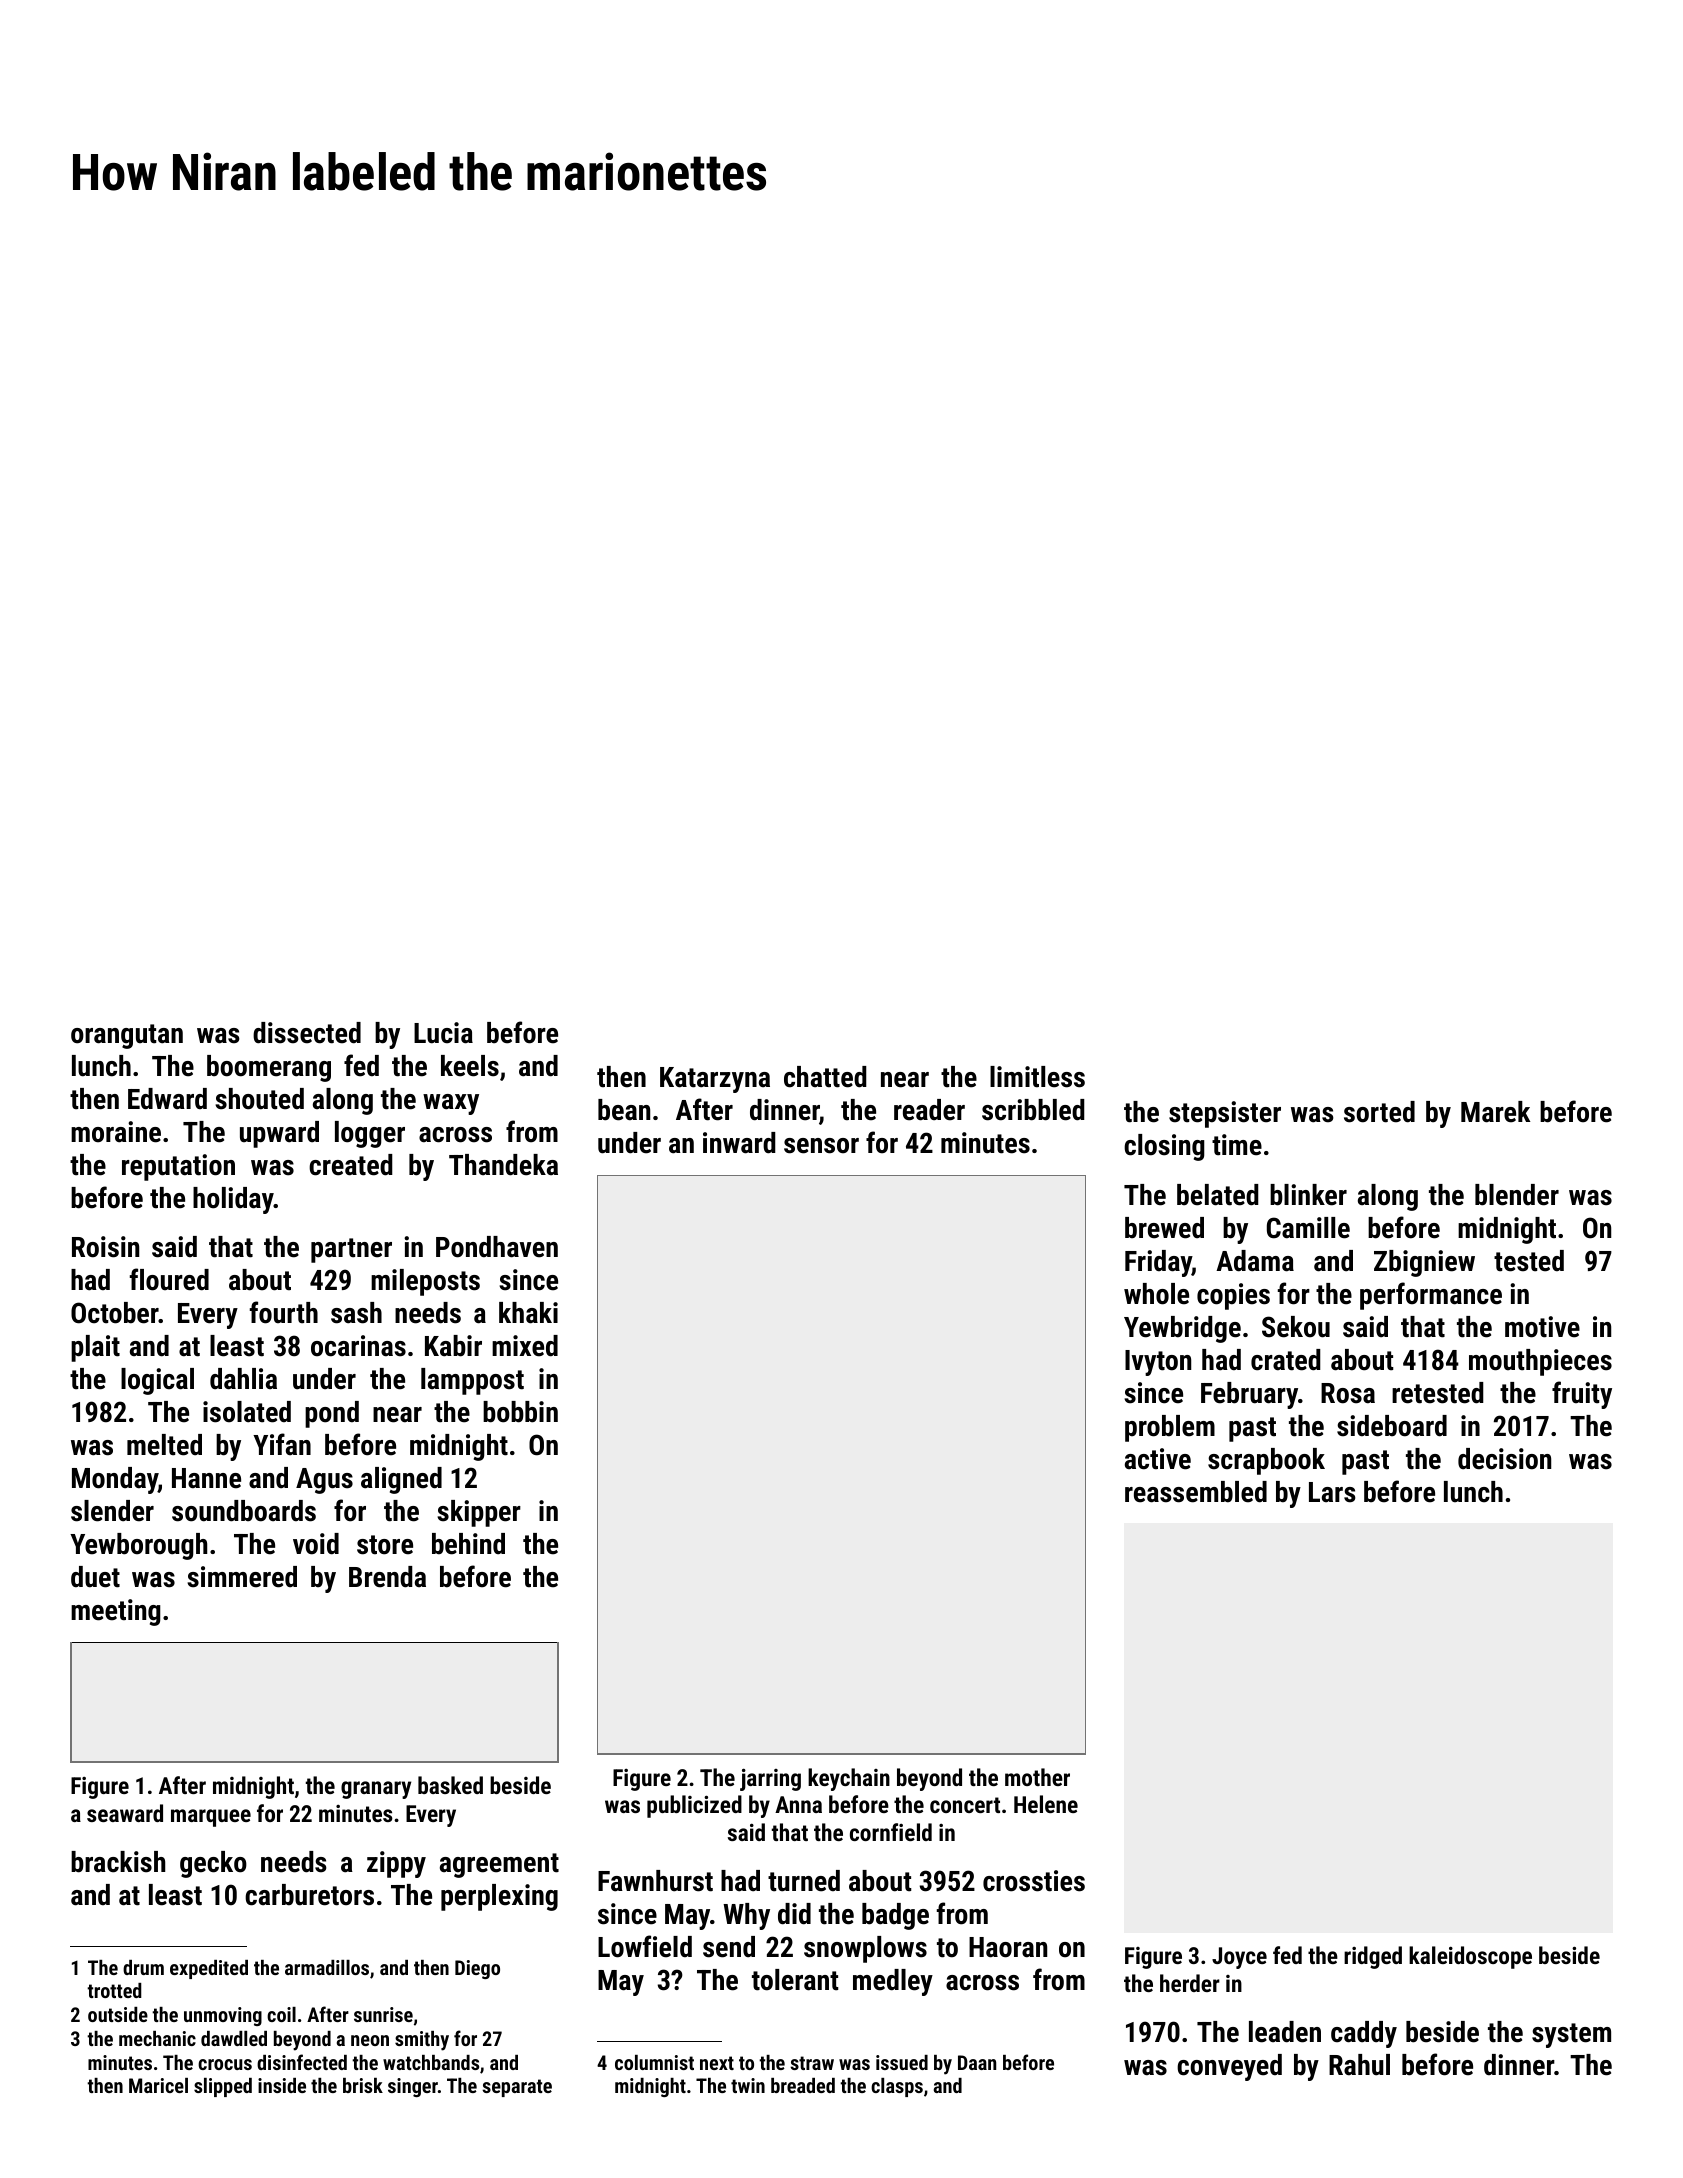 The image size is (1683, 2178). Describe the element at coordinates (95, 1577) in the screenshot. I see `duet` at that location.
